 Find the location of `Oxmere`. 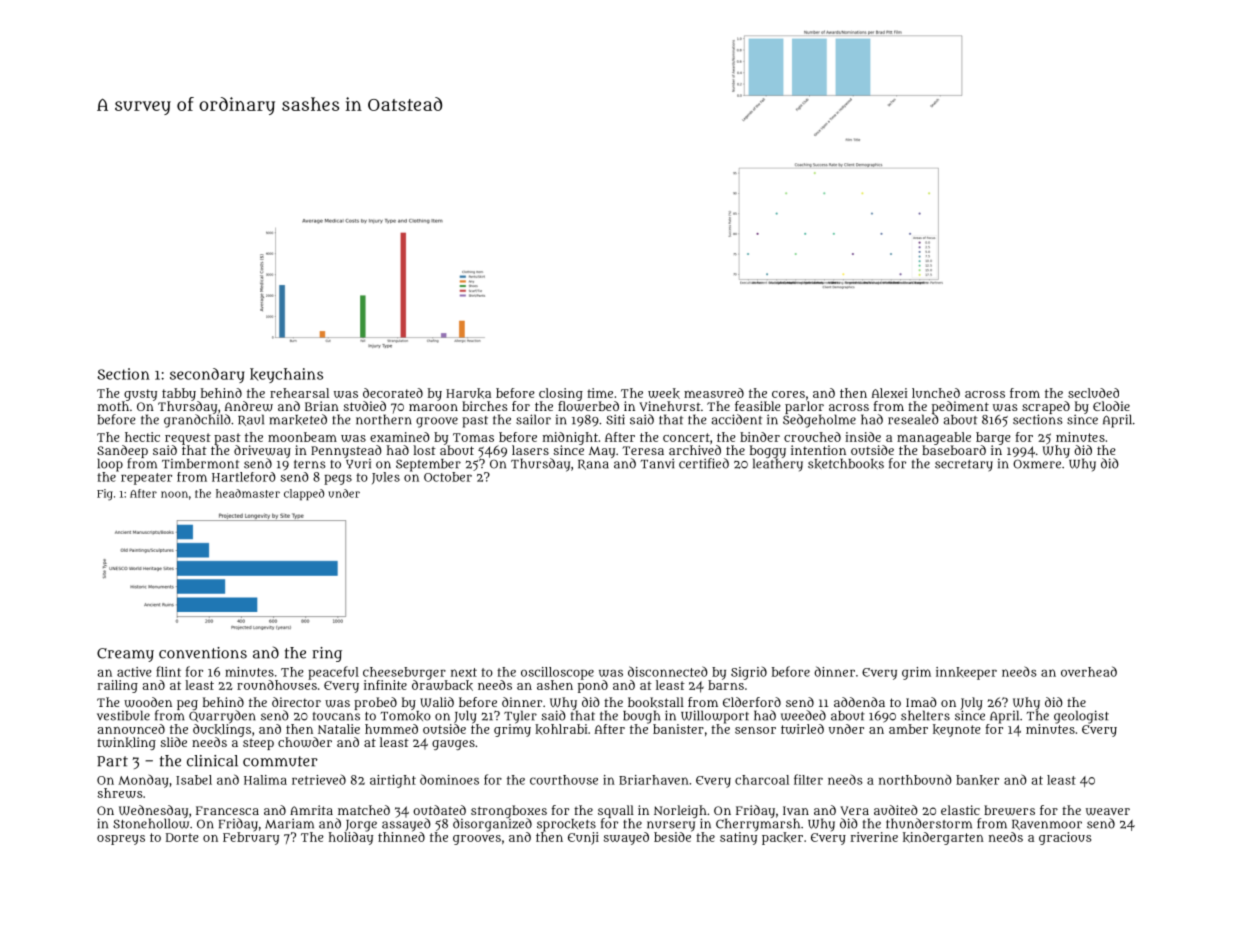

Oxmere is located at coordinates (1037, 464).
